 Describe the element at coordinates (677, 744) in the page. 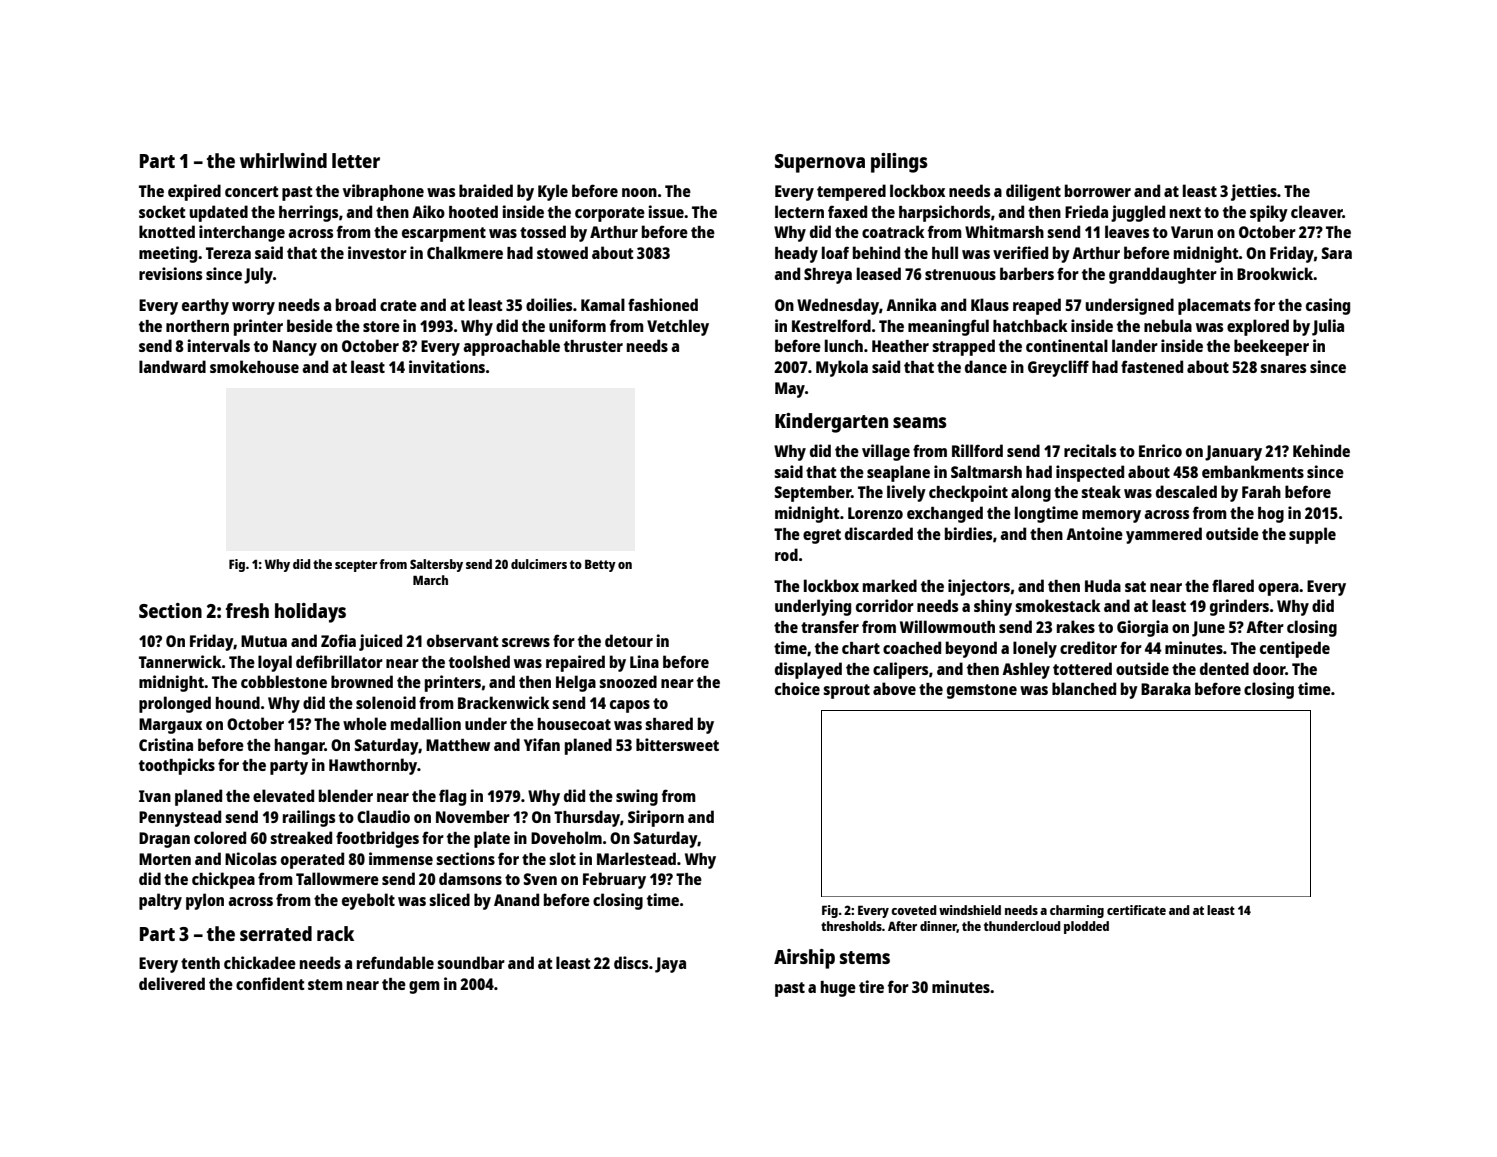

I see `bittersweet` at that location.
